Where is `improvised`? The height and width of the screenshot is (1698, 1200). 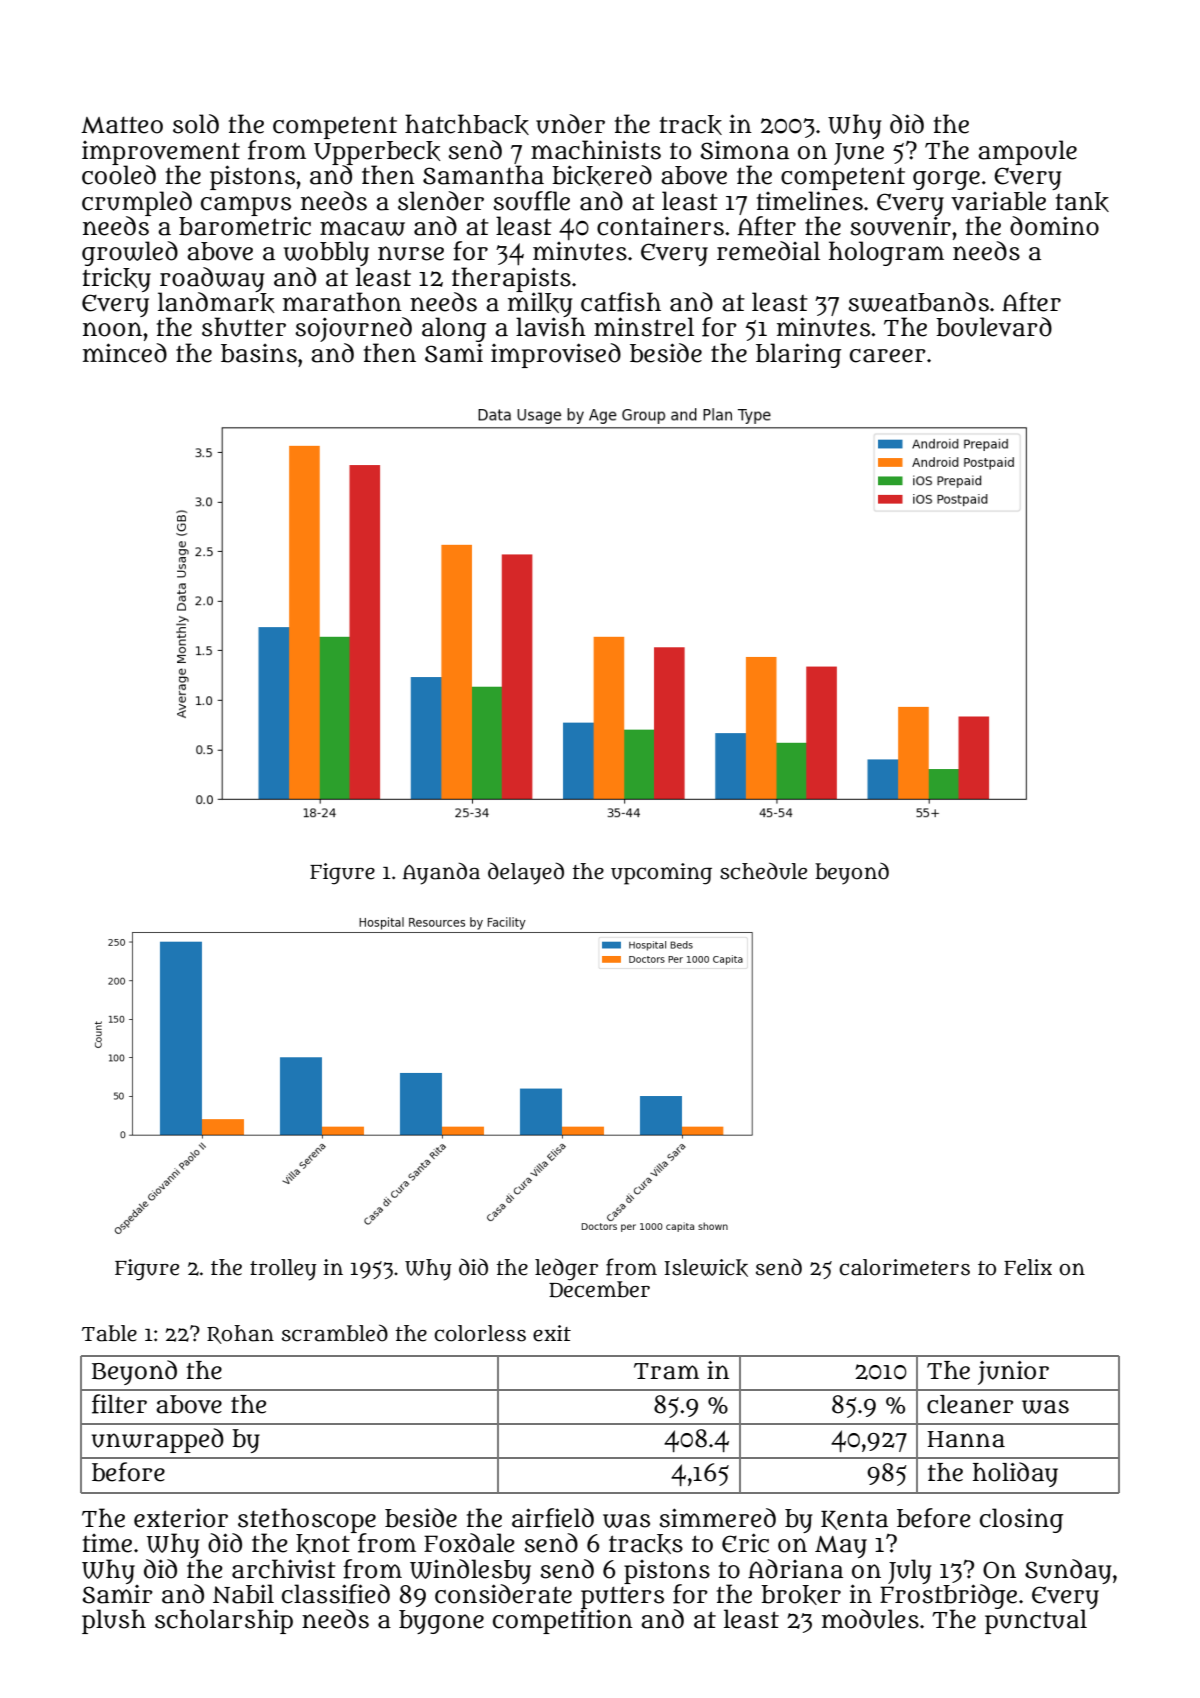
improvised is located at coordinates (556, 355).
